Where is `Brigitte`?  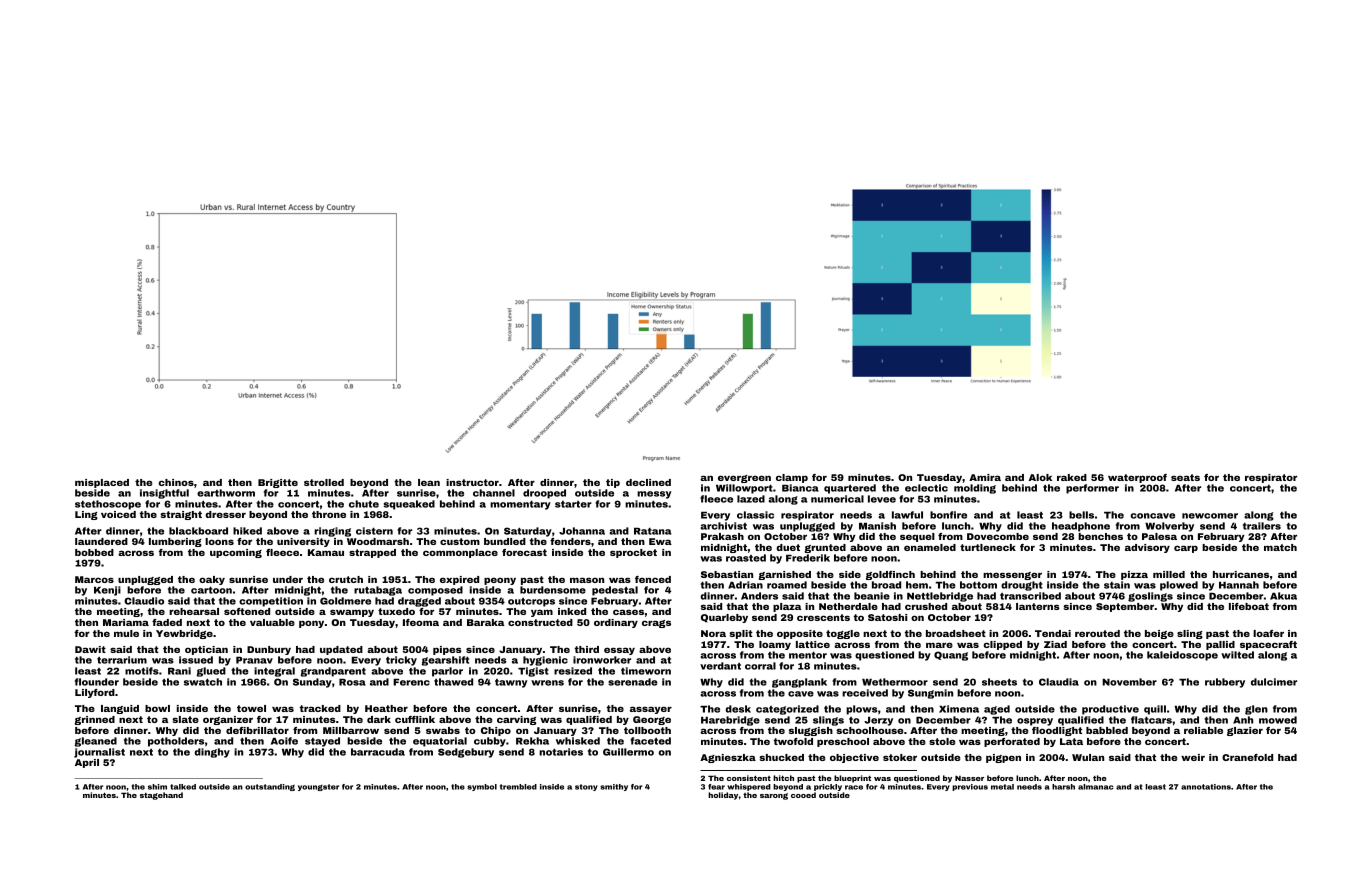
Brigitte is located at coordinates (278, 483).
